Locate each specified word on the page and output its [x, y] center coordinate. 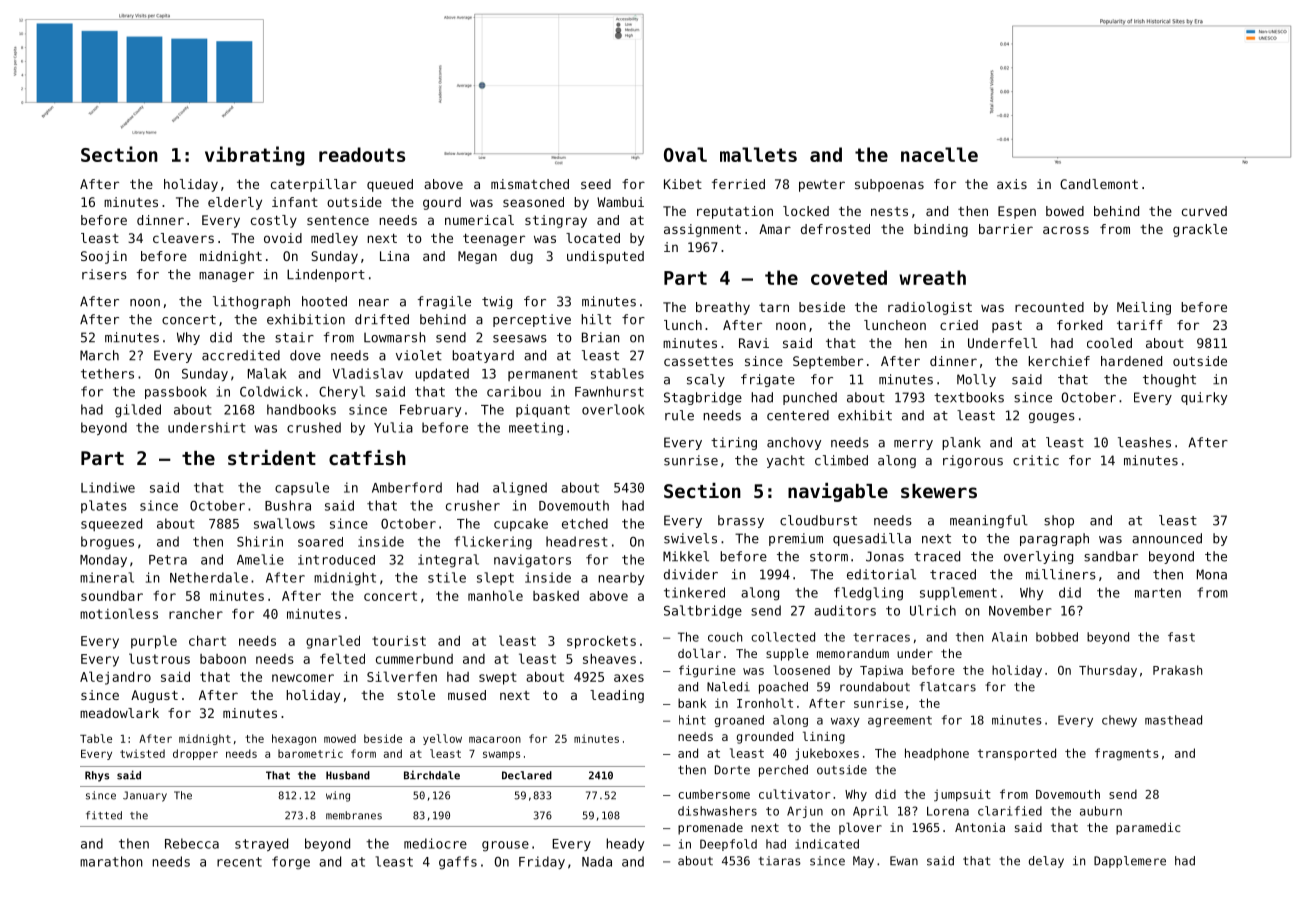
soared [320, 542]
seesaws [520, 339]
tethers [107, 373]
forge [291, 863]
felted [342, 658]
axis [1012, 184]
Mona [1212, 574]
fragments [1127, 754]
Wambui [620, 202]
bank [692, 703]
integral [448, 561]
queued [390, 185]
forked [1079, 325]
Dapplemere [1130, 862]
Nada [597, 861]
